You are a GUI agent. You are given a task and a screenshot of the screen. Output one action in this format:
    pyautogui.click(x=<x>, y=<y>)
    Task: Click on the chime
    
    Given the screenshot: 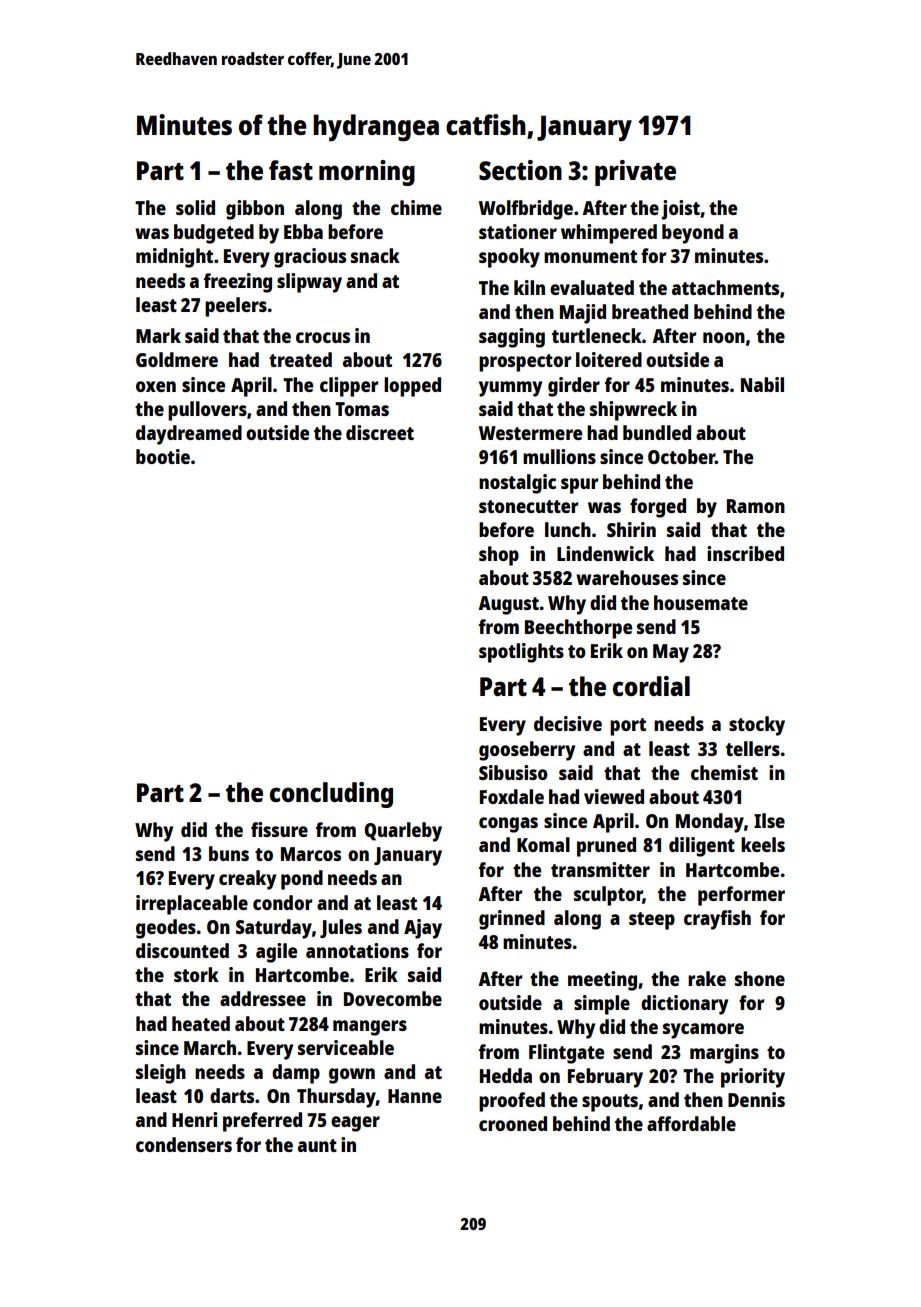 What is the action you would take?
    pyautogui.click(x=416, y=207)
